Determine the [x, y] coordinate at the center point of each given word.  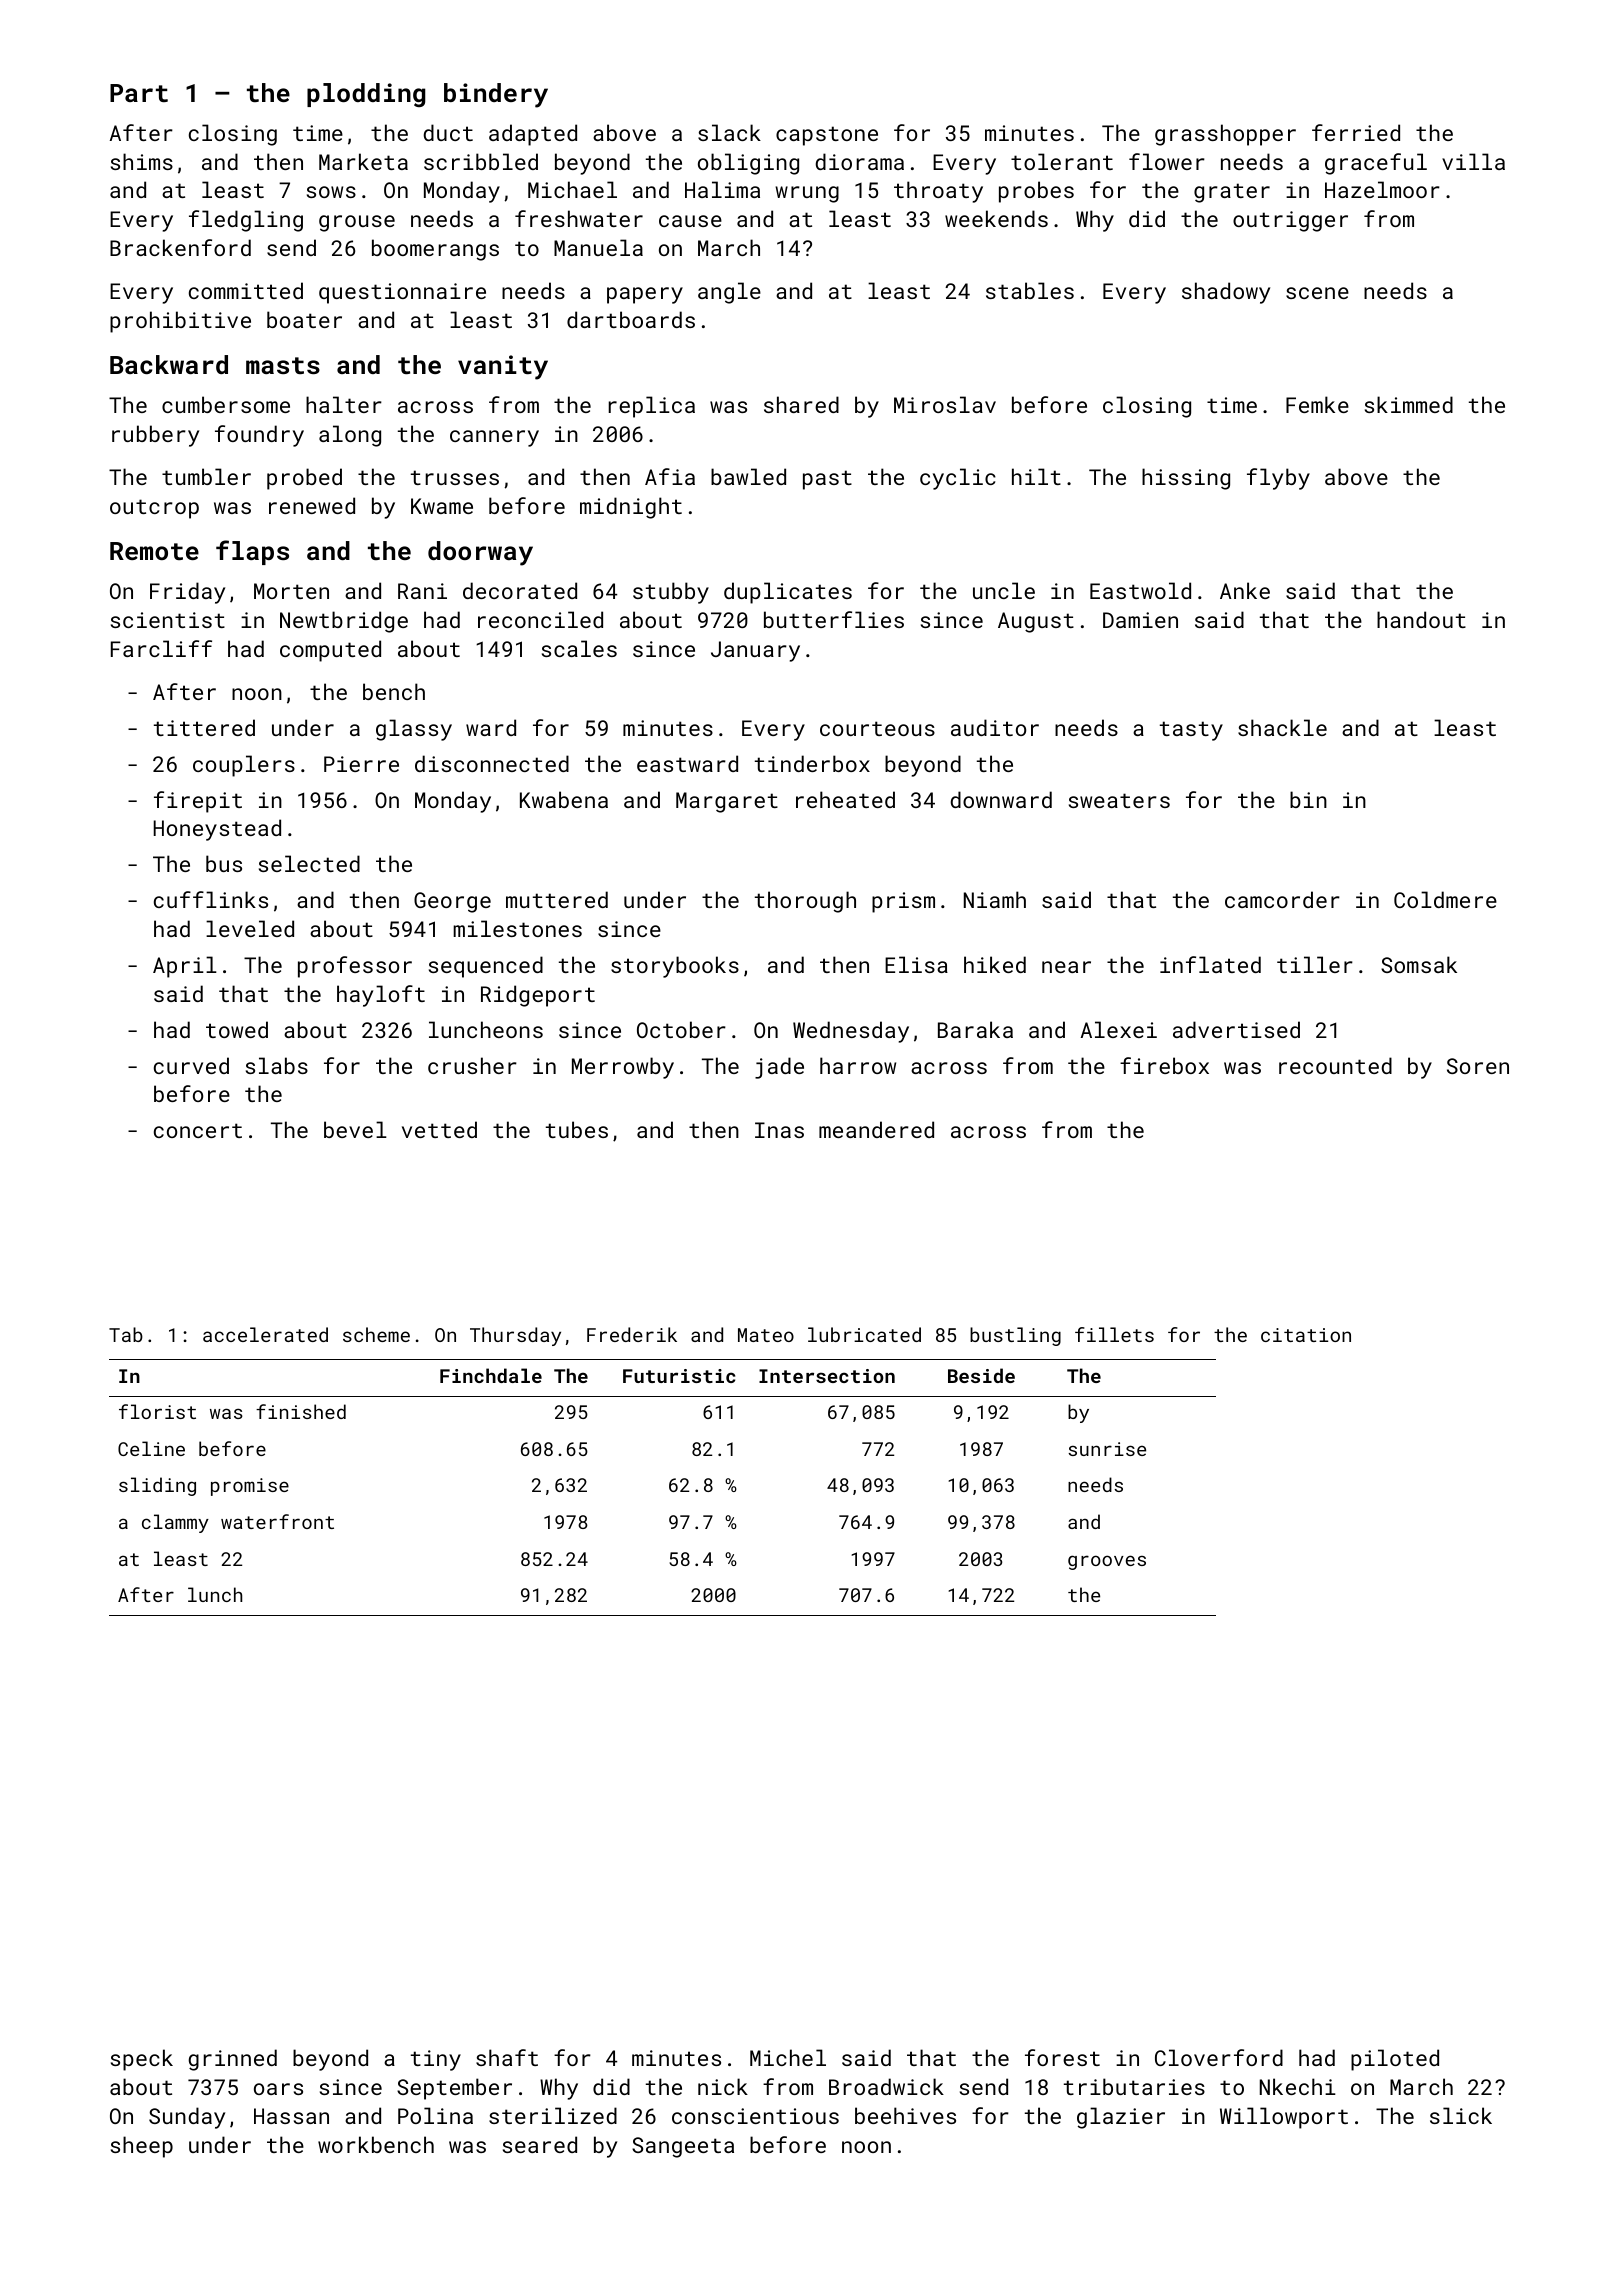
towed [237, 1029]
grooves [1107, 1562]
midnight [631, 508]
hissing [1186, 479]
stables [1030, 290]
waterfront [277, 1521]
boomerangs [435, 250]
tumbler [206, 476]
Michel [788, 2057]
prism [903, 902]
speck [142, 2060]
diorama [859, 161]
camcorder [1282, 899]
